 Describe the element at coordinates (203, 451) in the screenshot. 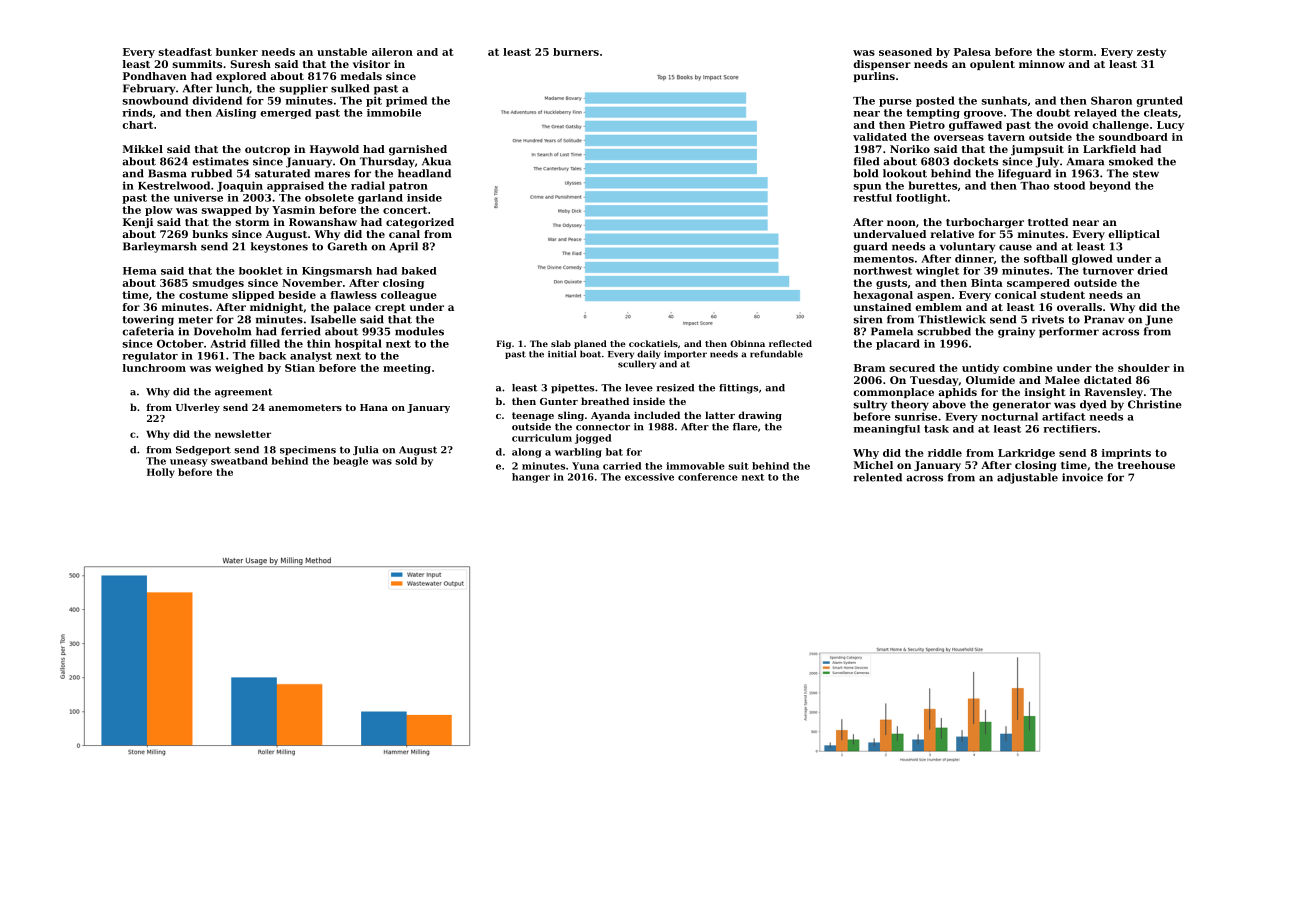

I see `Sedgeport` at that location.
